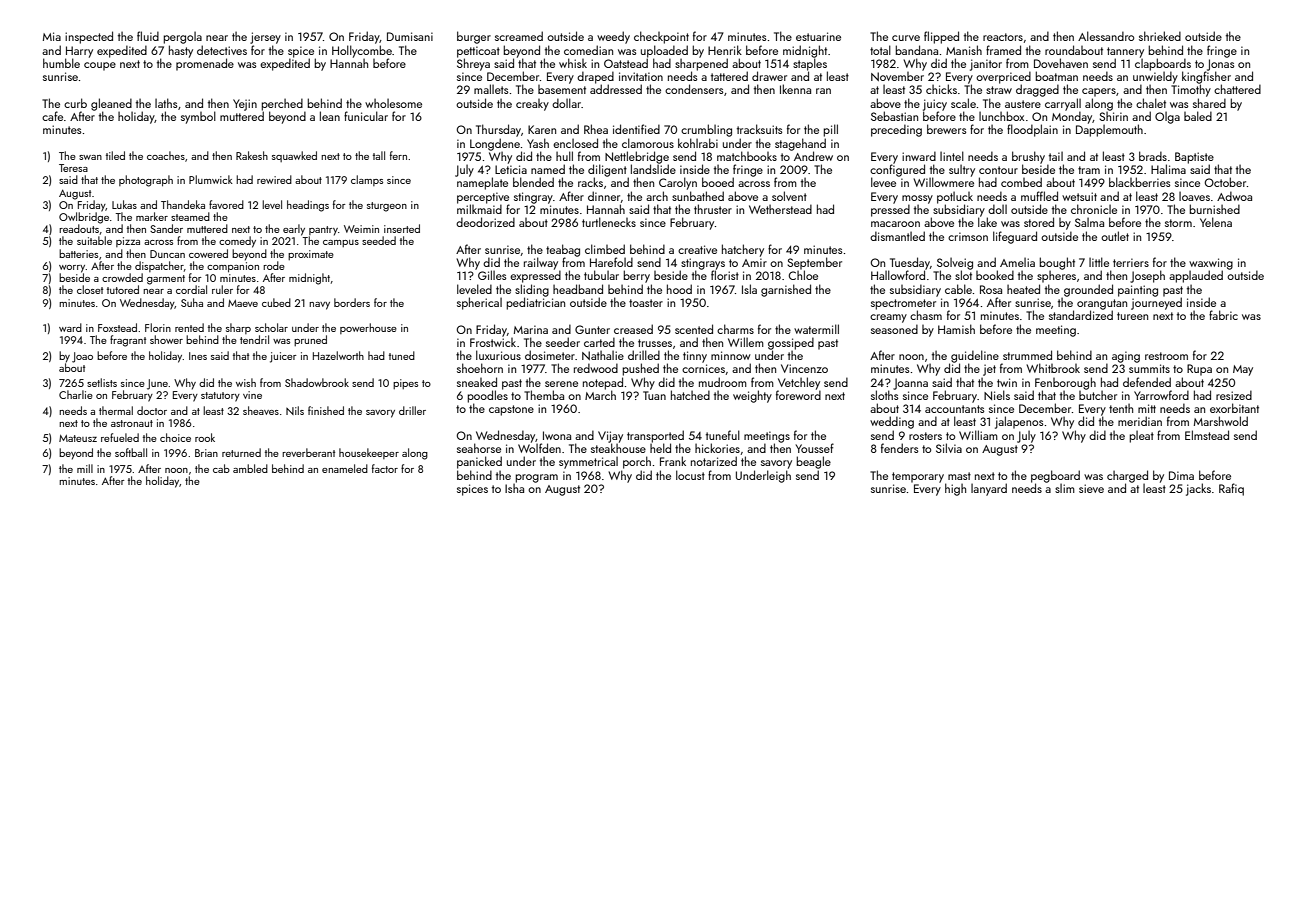 The width and height of the image is (1308, 924). I want to click on Mia, so click(52, 36).
